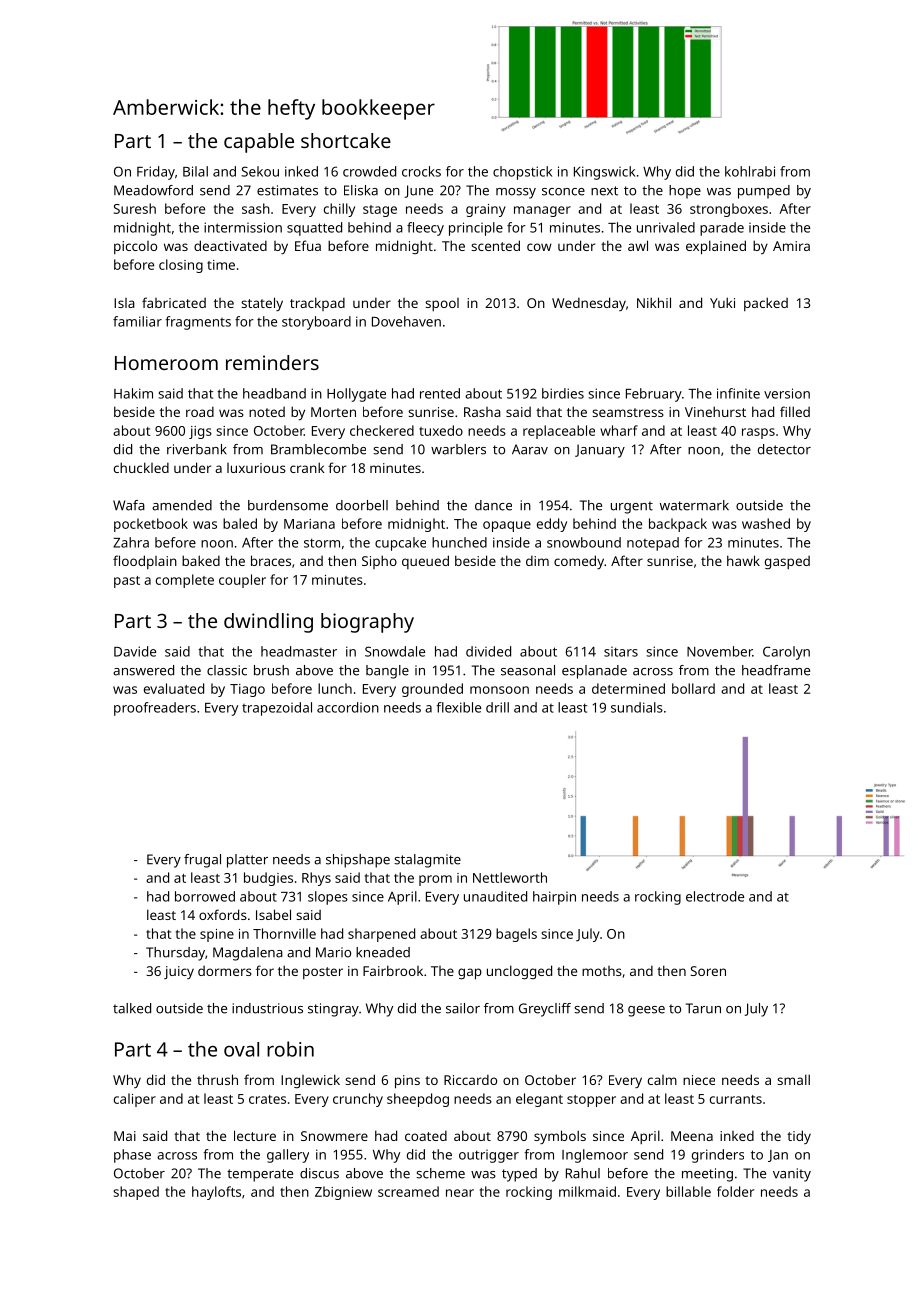 The image size is (924, 1308). What do you see at coordinates (495, 245) in the page?
I see `scented` at bounding box center [495, 245].
